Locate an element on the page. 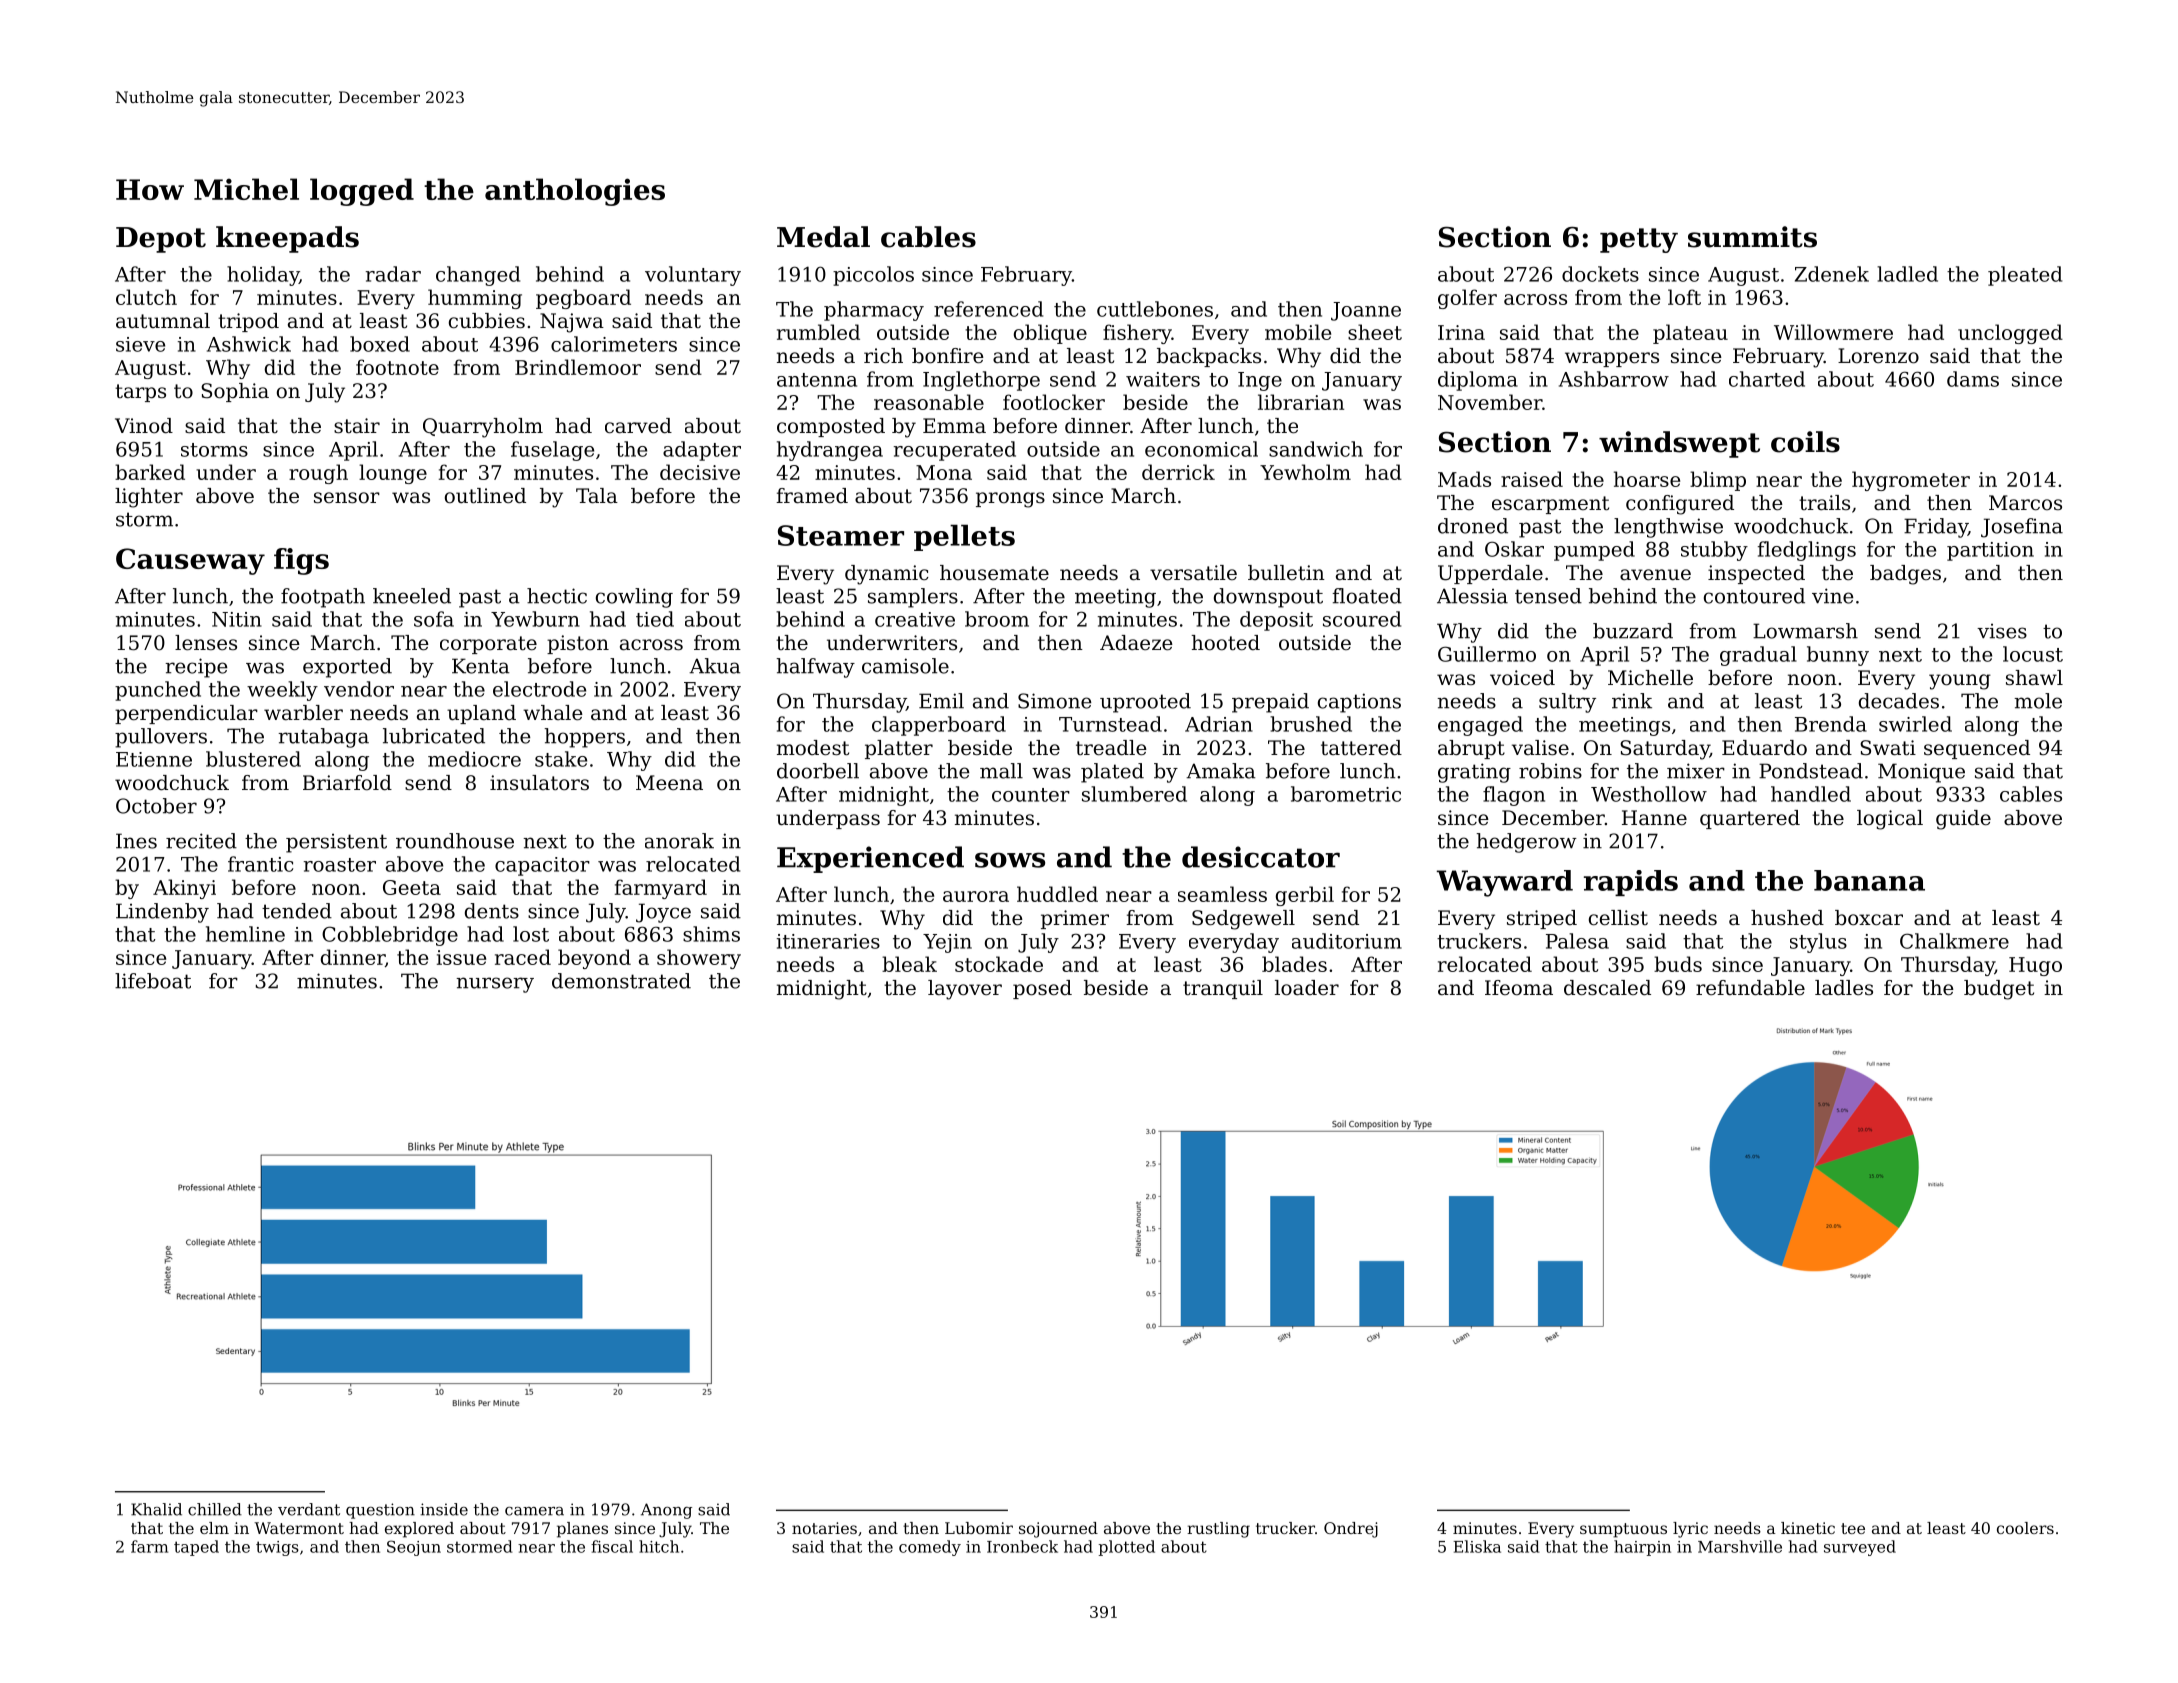  Medal is located at coordinates (823, 237).
